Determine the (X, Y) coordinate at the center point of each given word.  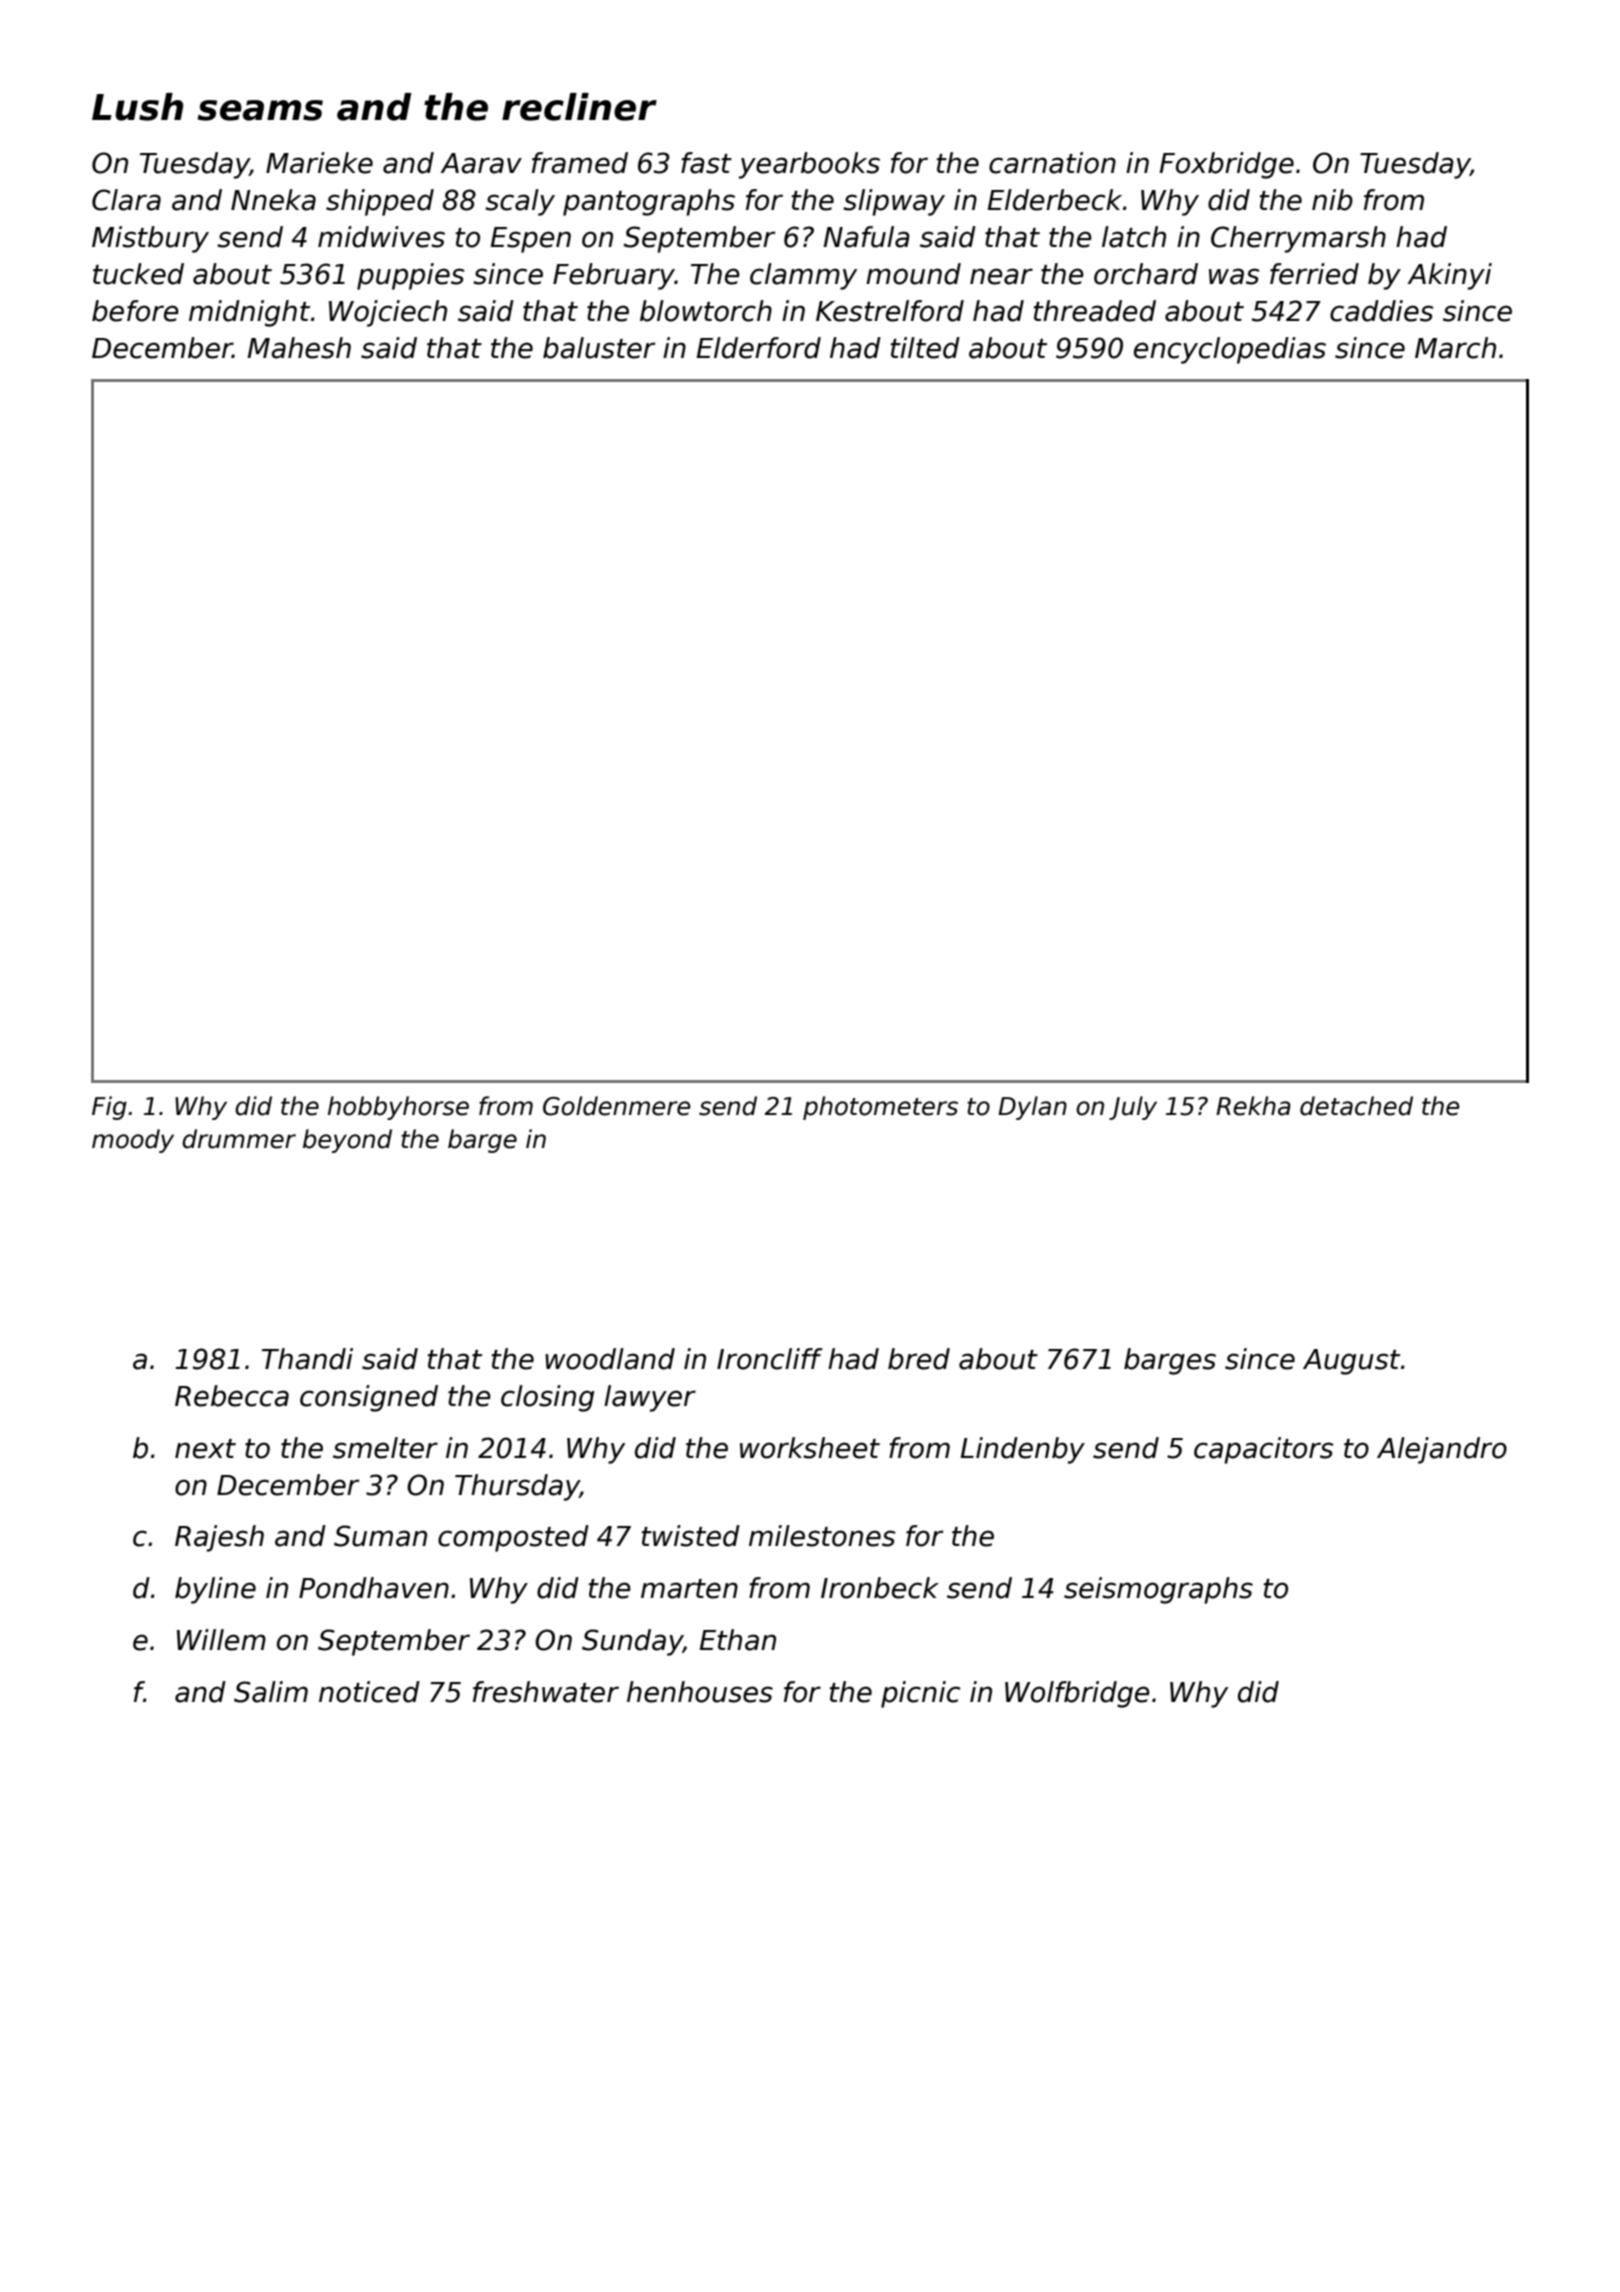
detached (1356, 1106)
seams (260, 110)
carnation (1052, 163)
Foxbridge (1226, 165)
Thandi (307, 1359)
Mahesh (299, 348)
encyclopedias (1230, 350)
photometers (880, 1108)
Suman (380, 1536)
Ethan (737, 1640)
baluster (599, 348)
